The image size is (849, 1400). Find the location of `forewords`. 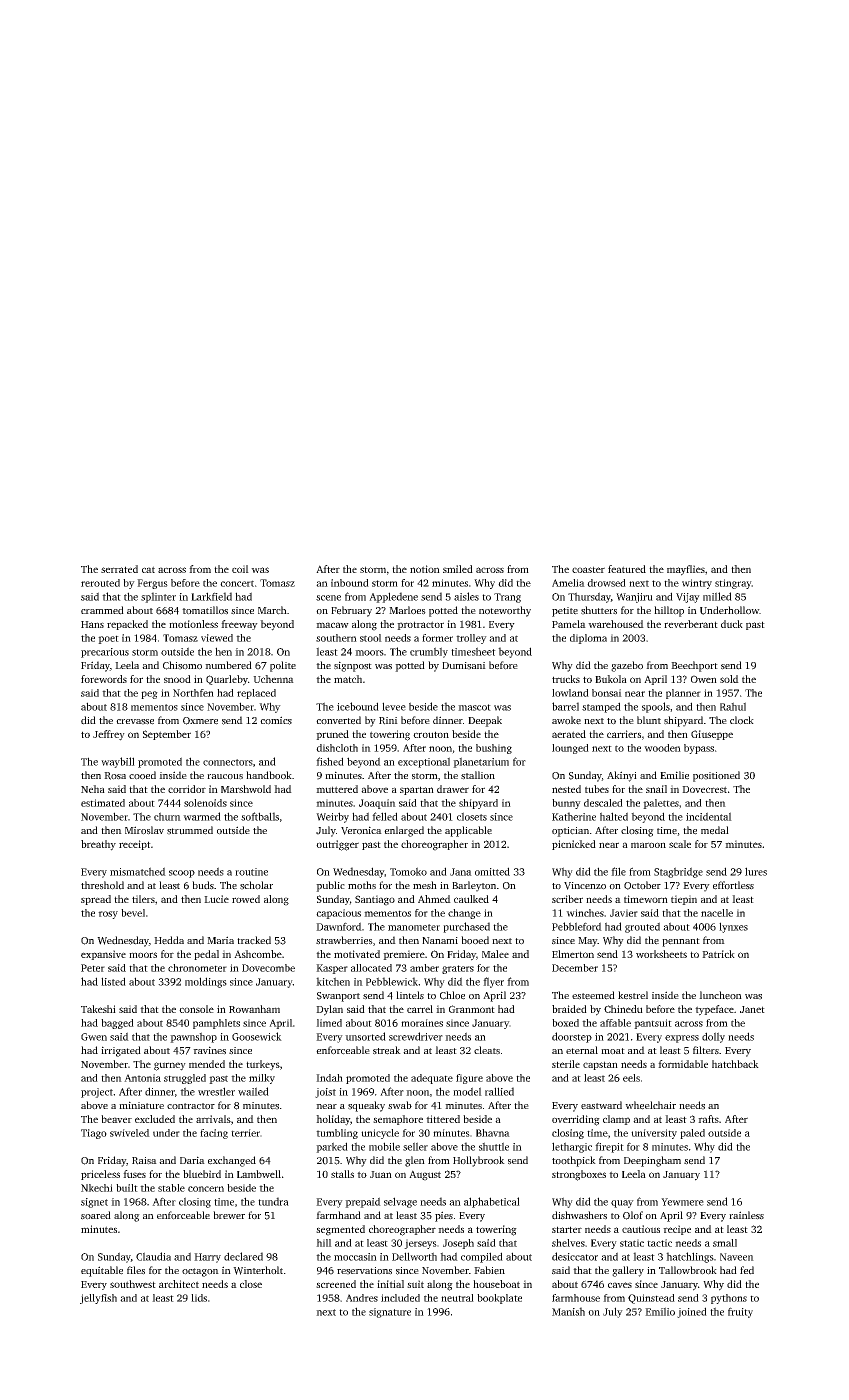

forewords is located at coordinates (104, 679).
